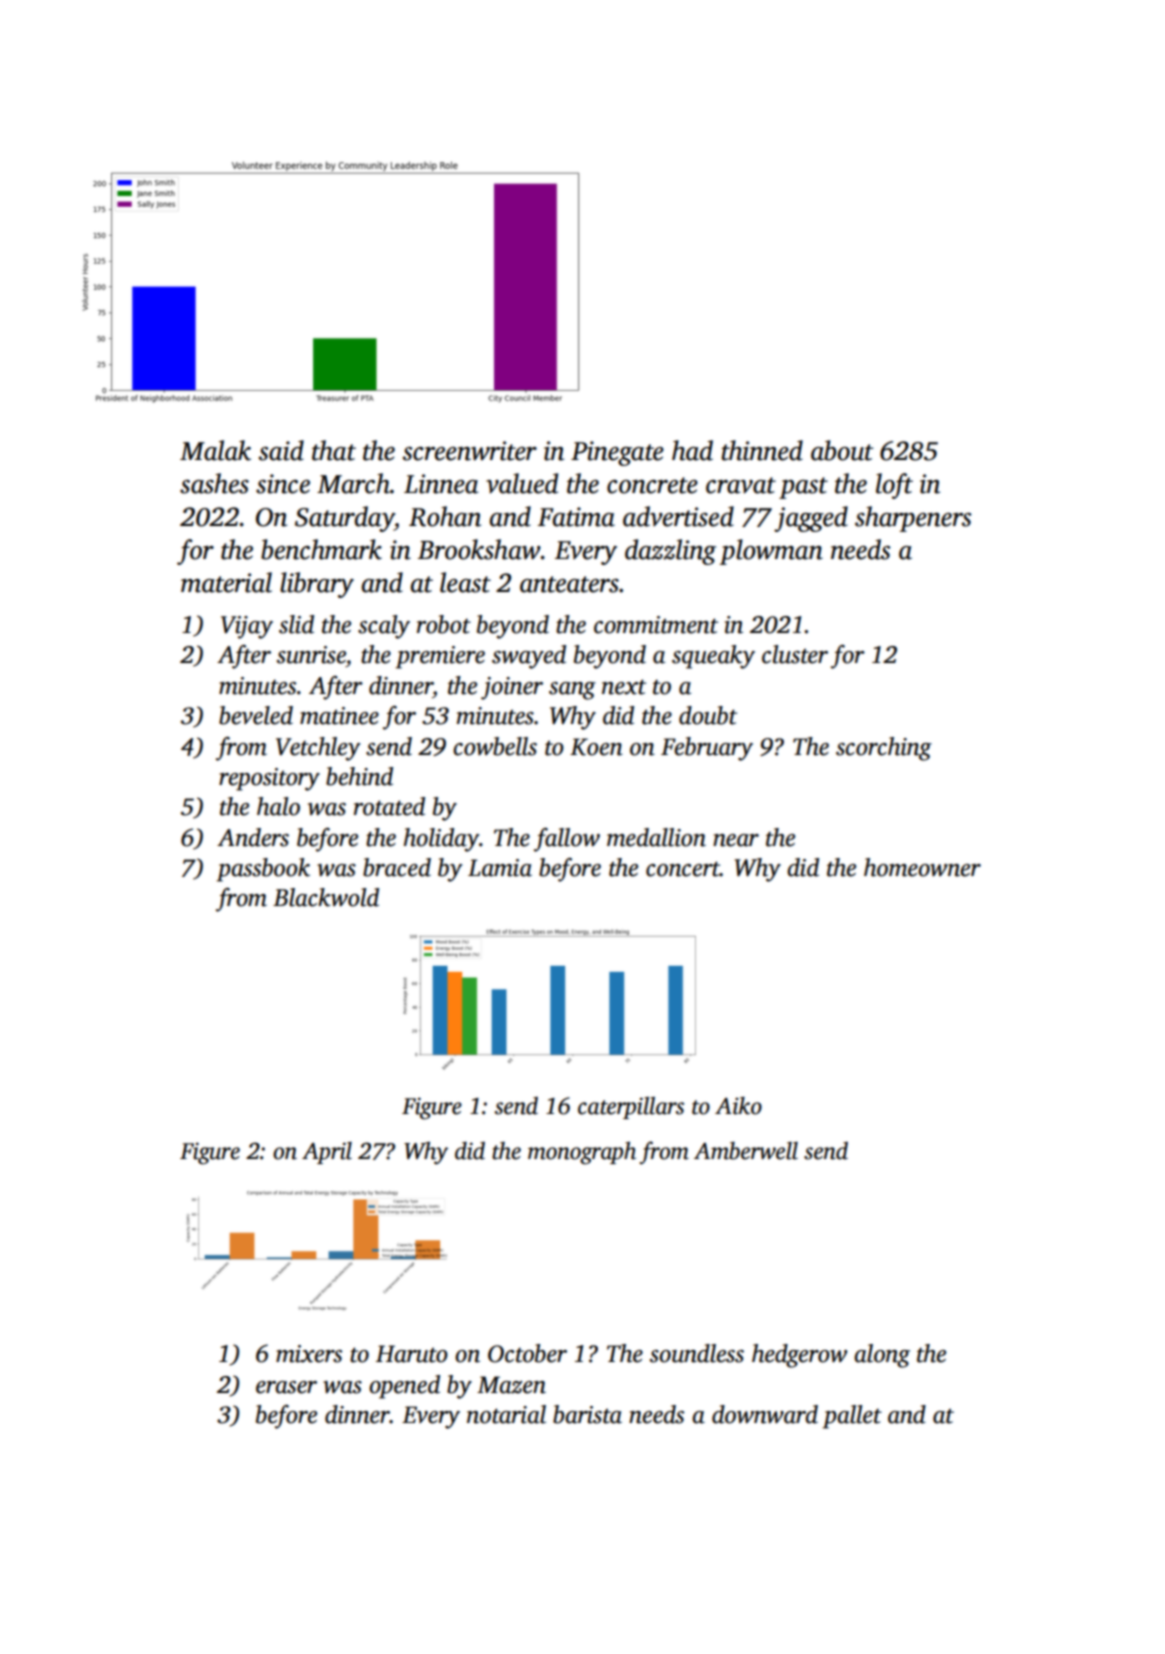 The width and height of the image is (1165, 1654). Describe the element at coordinates (215, 450) in the image. I see `Malak` at that location.
